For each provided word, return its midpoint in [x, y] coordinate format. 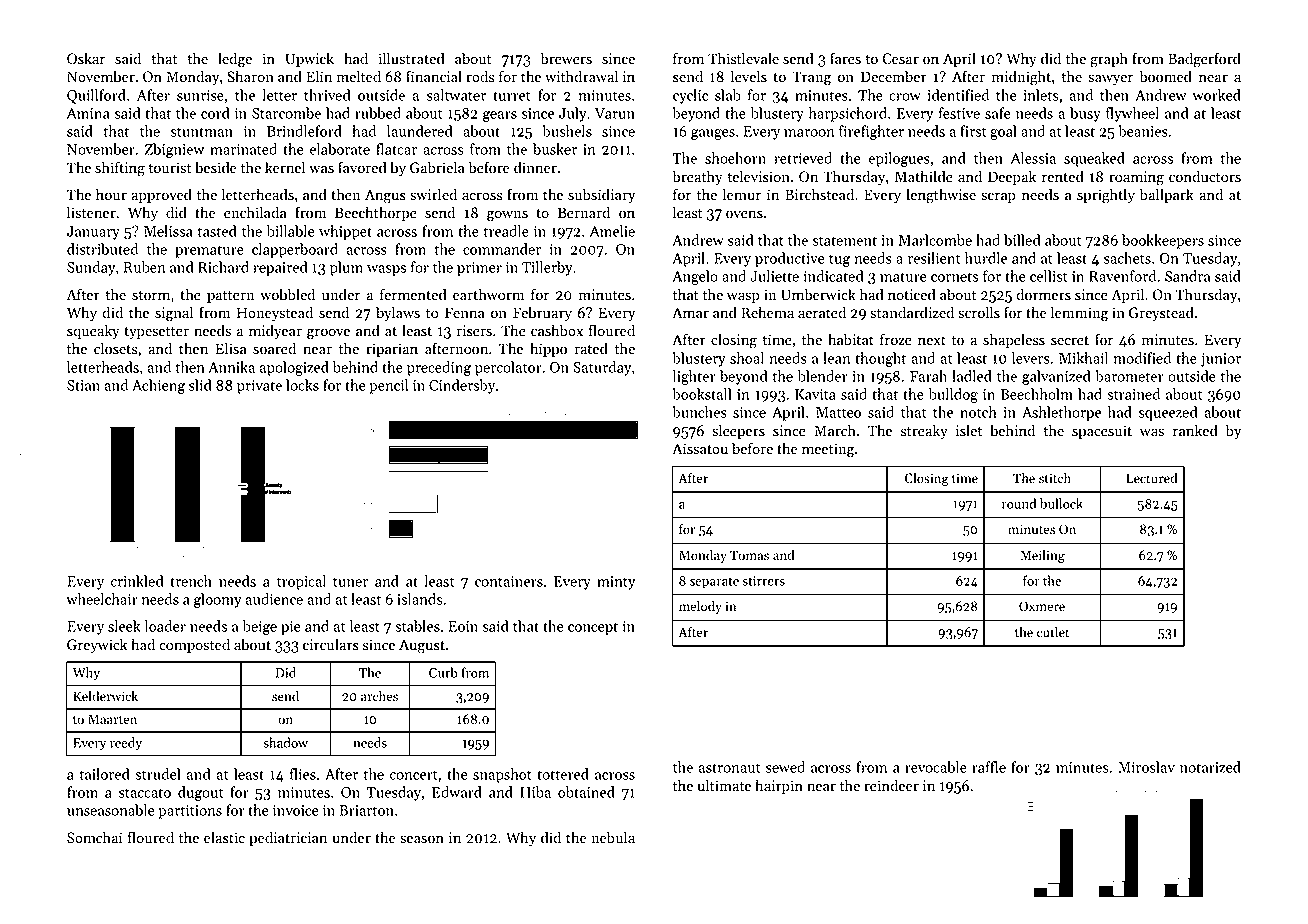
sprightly [1106, 196]
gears [500, 116]
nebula [613, 837]
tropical [301, 582]
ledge [235, 60]
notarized [1210, 767]
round [1019, 503]
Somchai [95, 837]
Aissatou [700, 449]
